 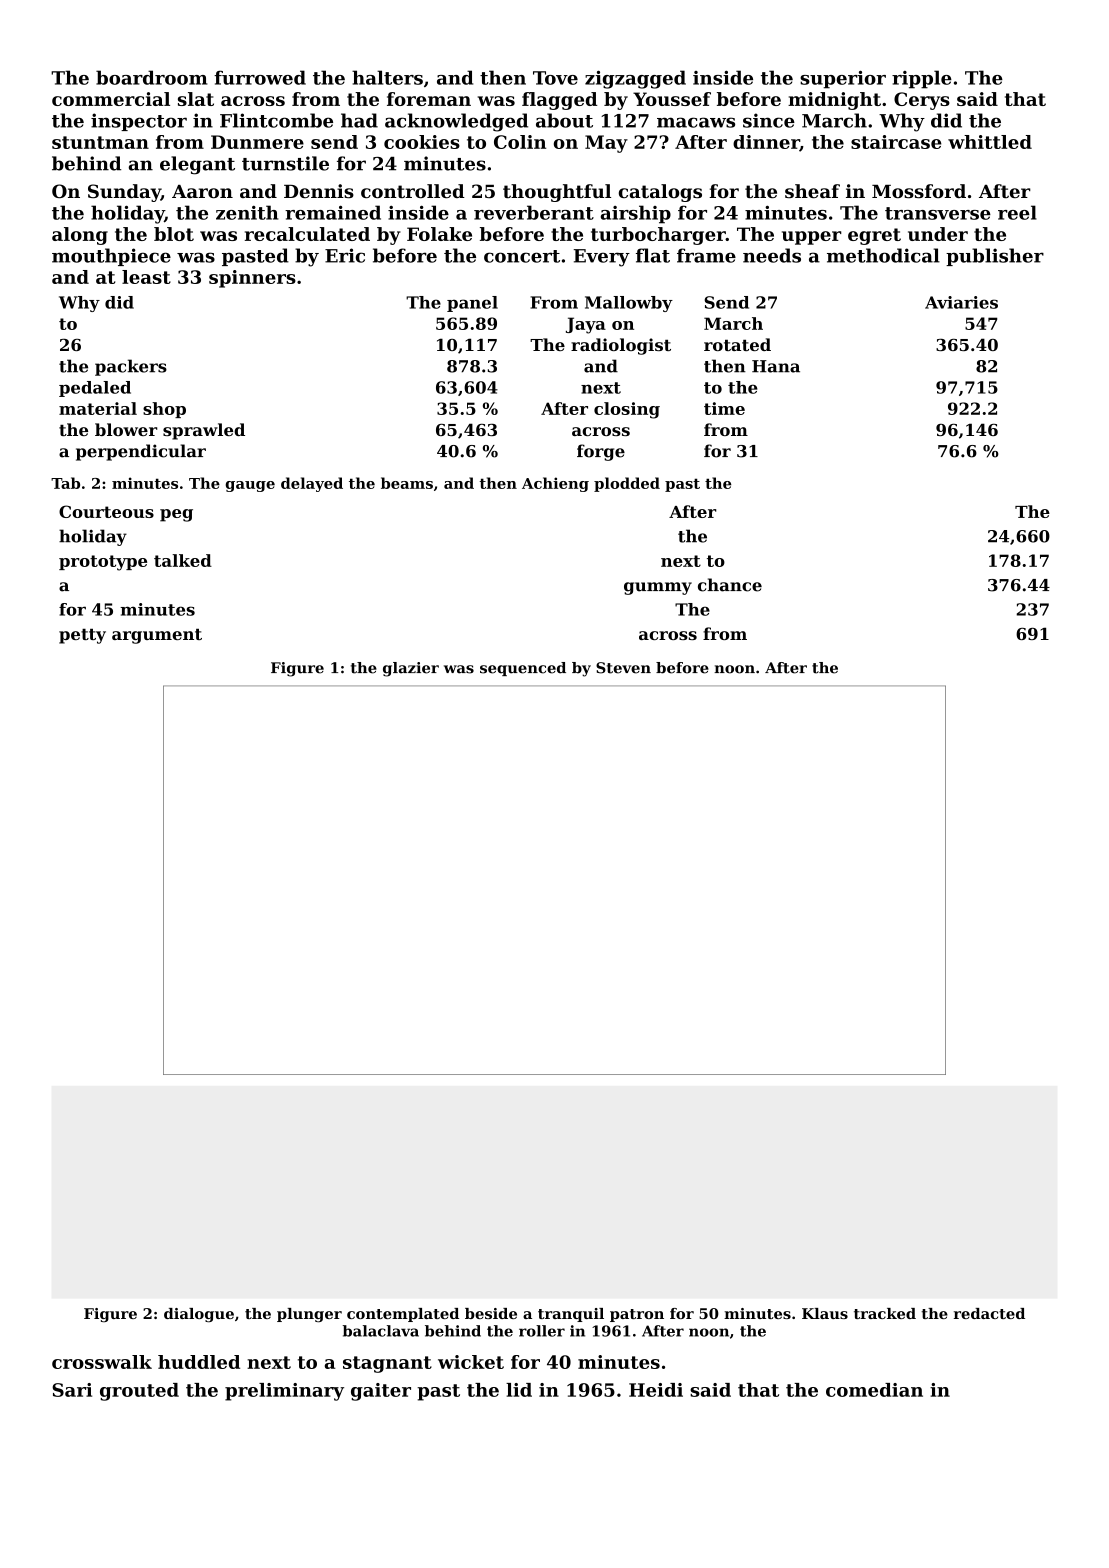 What do you see at coordinates (637, 1315) in the page?
I see `patron` at bounding box center [637, 1315].
